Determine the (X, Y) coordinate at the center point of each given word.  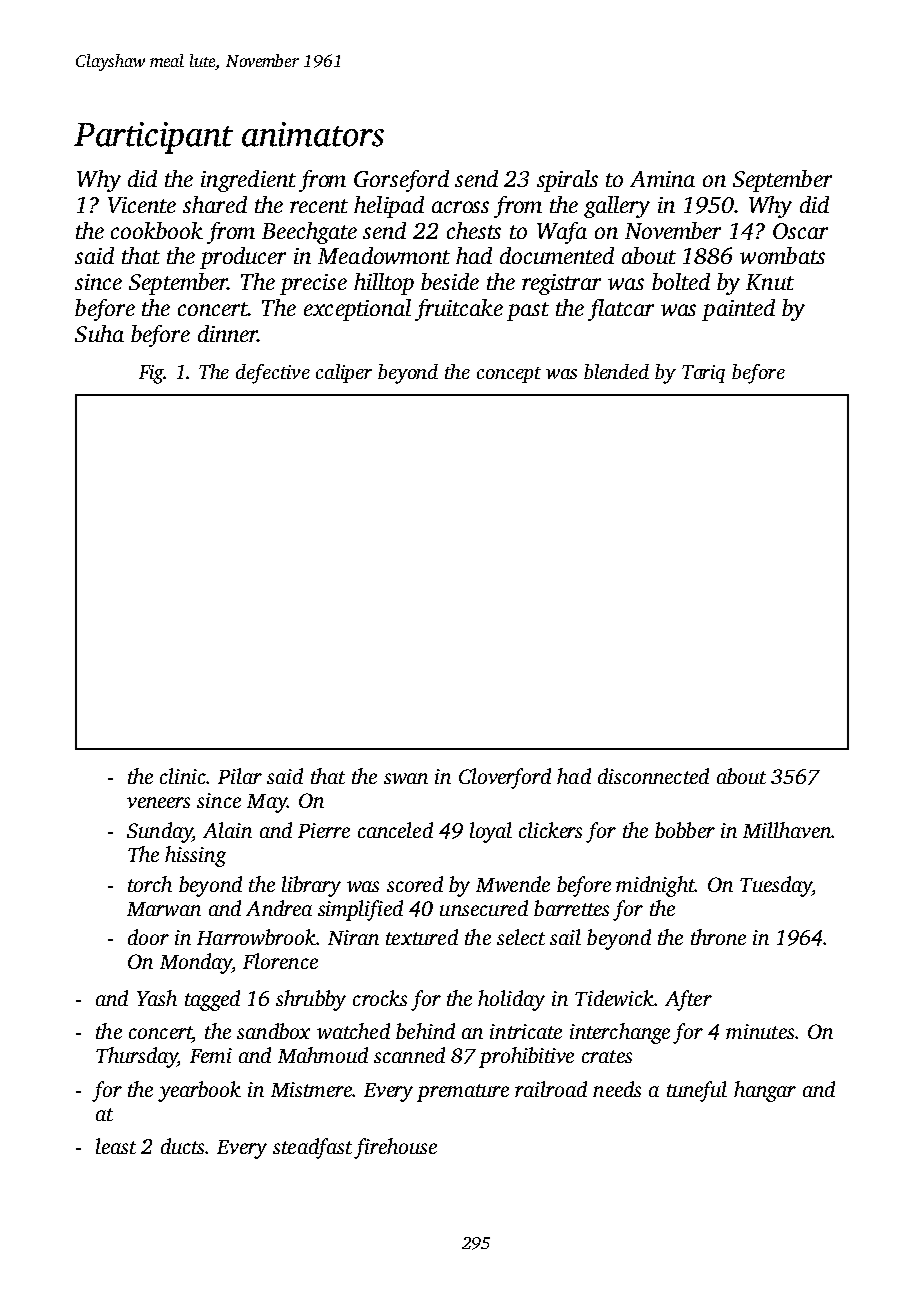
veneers (158, 802)
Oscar (800, 231)
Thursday (137, 1057)
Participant (153, 138)
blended (616, 371)
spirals (567, 181)
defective (273, 374)
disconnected (653, 776)
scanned (409, 1055)
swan (406, 778)
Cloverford (505, 778)
